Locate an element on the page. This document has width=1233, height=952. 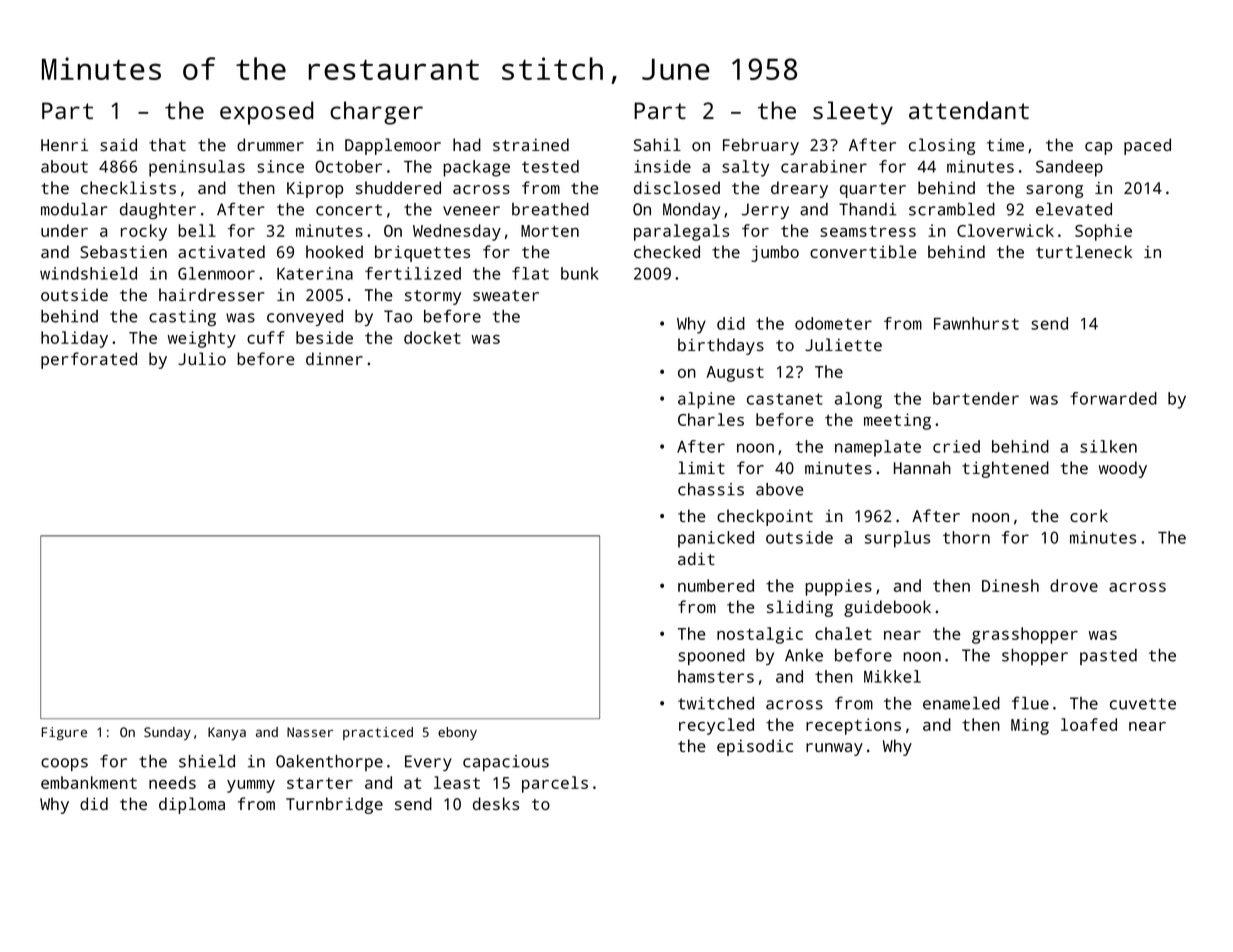
paced is located at coordinates (1147, 146).
